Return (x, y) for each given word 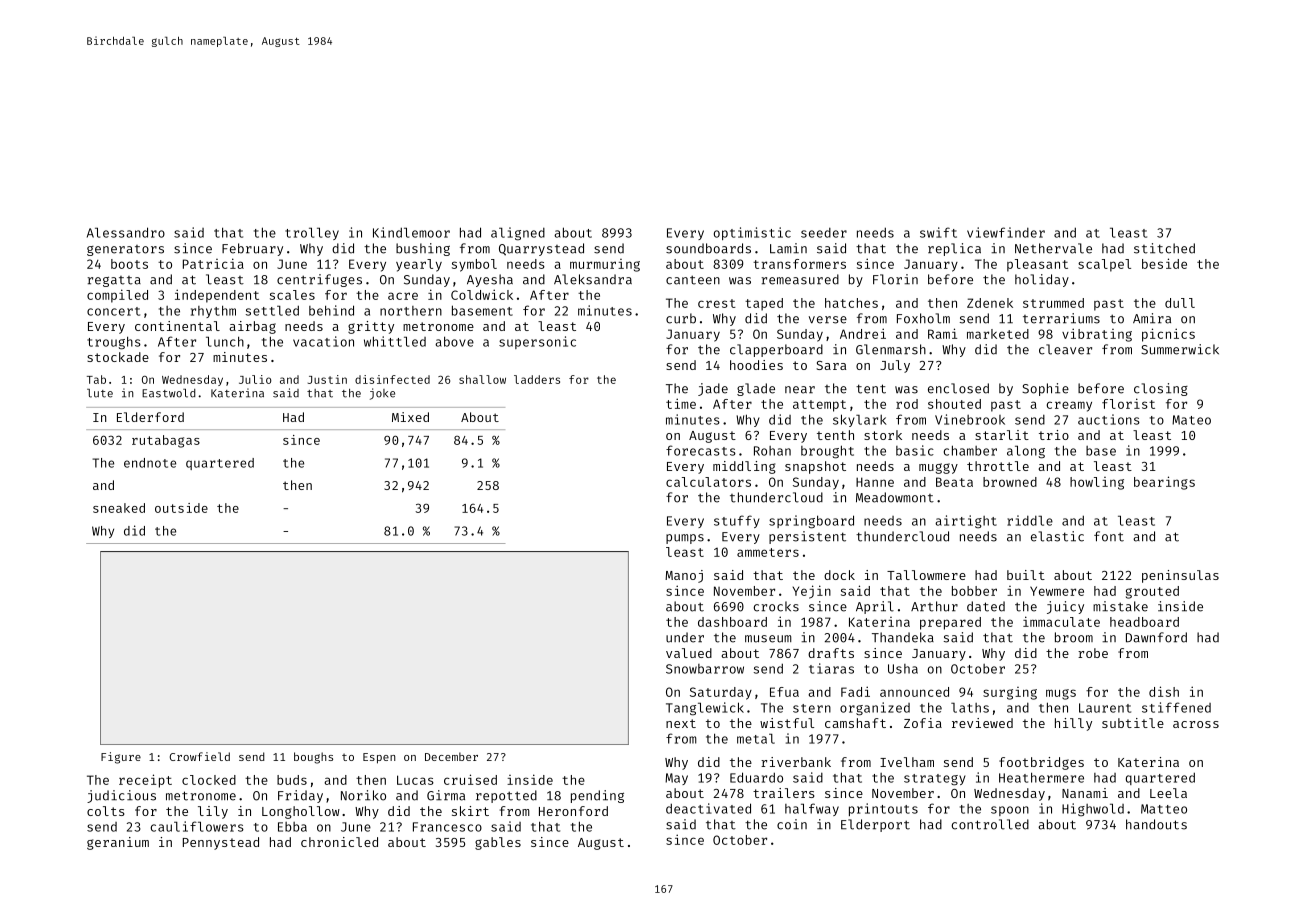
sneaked (119, 508)
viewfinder (1006, 232)
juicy (1065, 607)
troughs (114, 343)
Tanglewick (705, 709)
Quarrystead (541, 249)
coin (792, 824)
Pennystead (221, 843)
